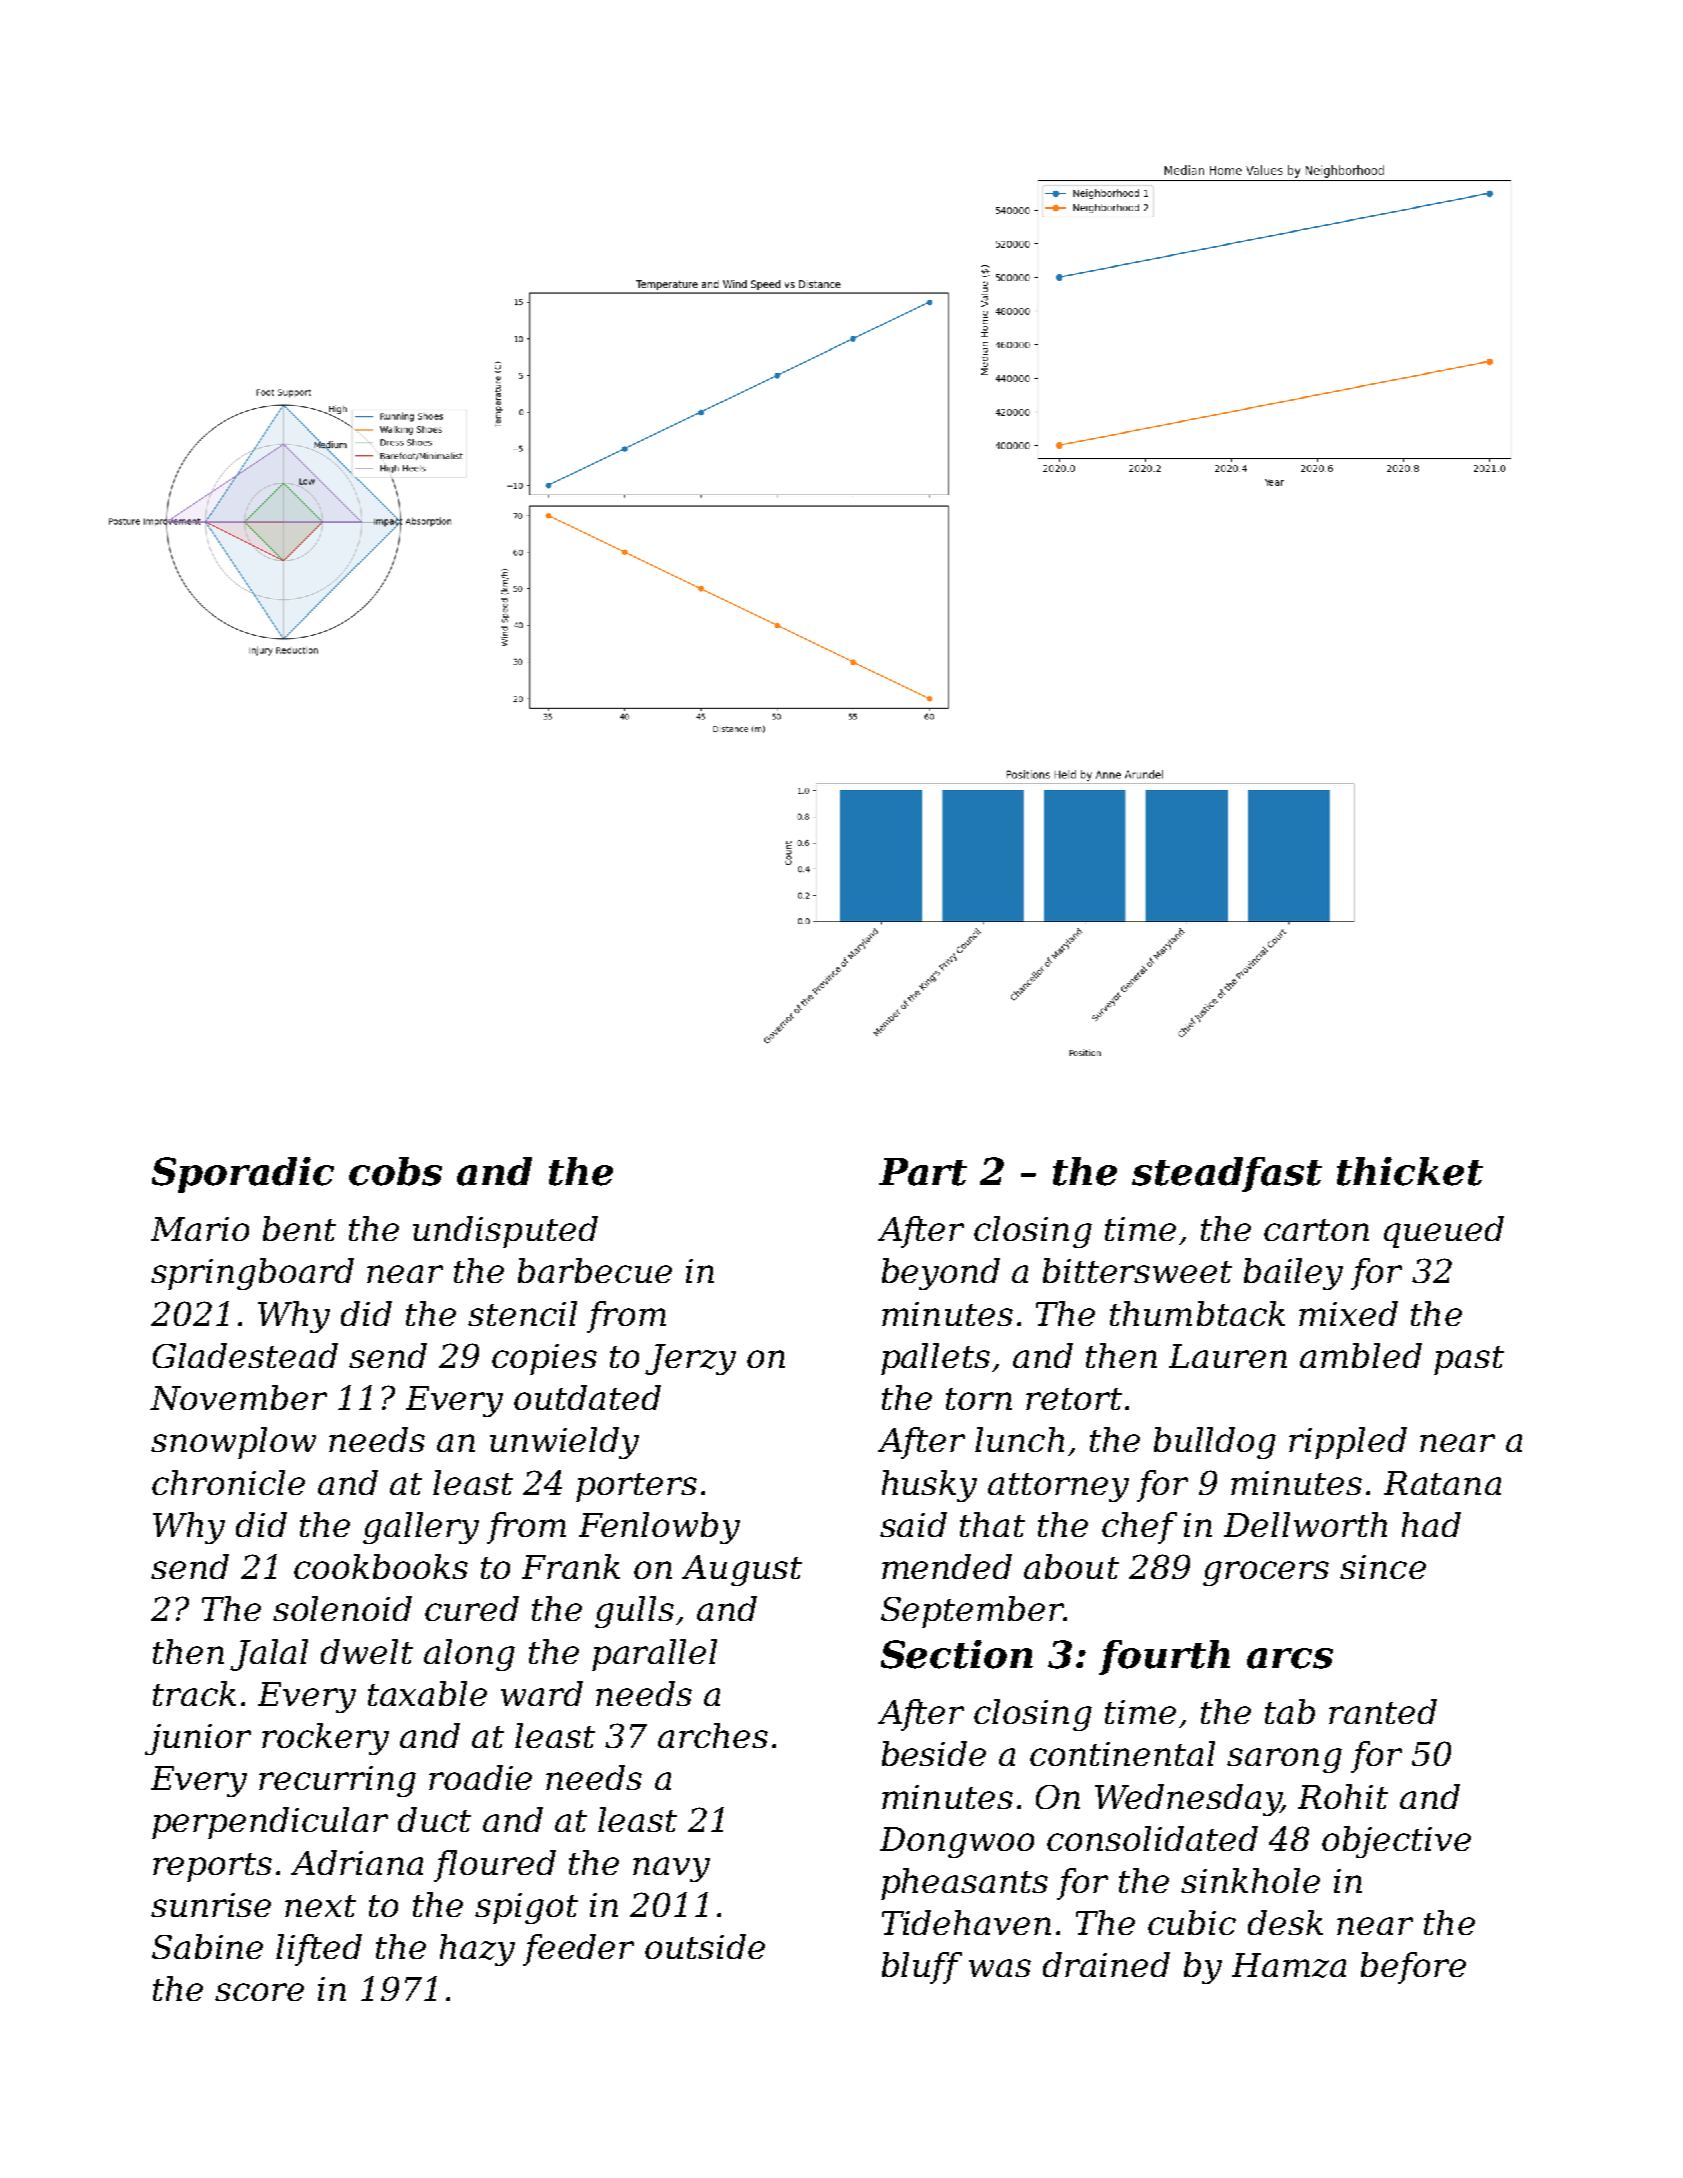 This screenshot has width=1683, height=2178. Describe the element at coordinates (913, 1524) in the screenshot. I see `said` at that location.
